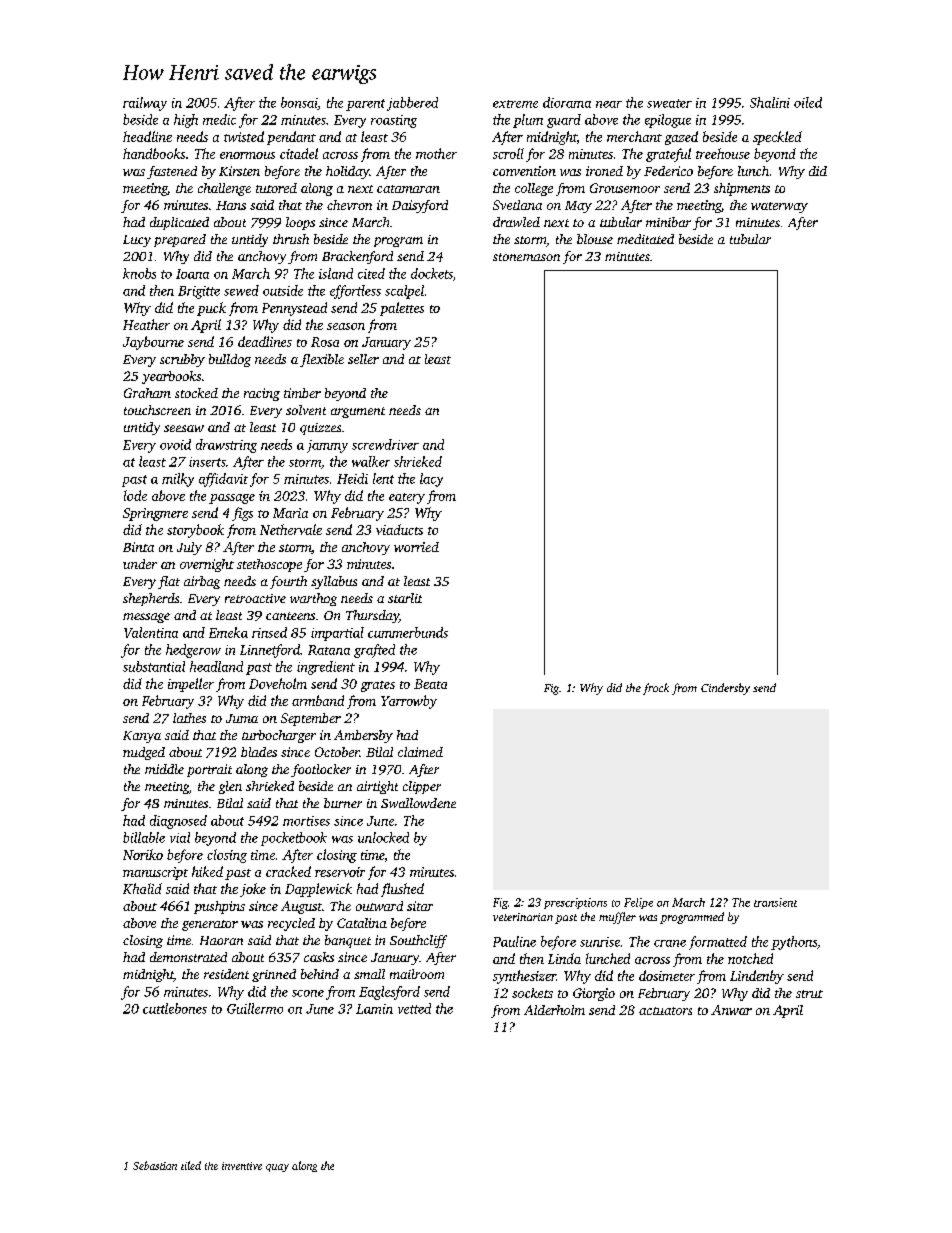 This screenshot has width=952, height=1233. Describe the element at coordinates (515, 104) in the screenshot. I see `extreme` at that location.
